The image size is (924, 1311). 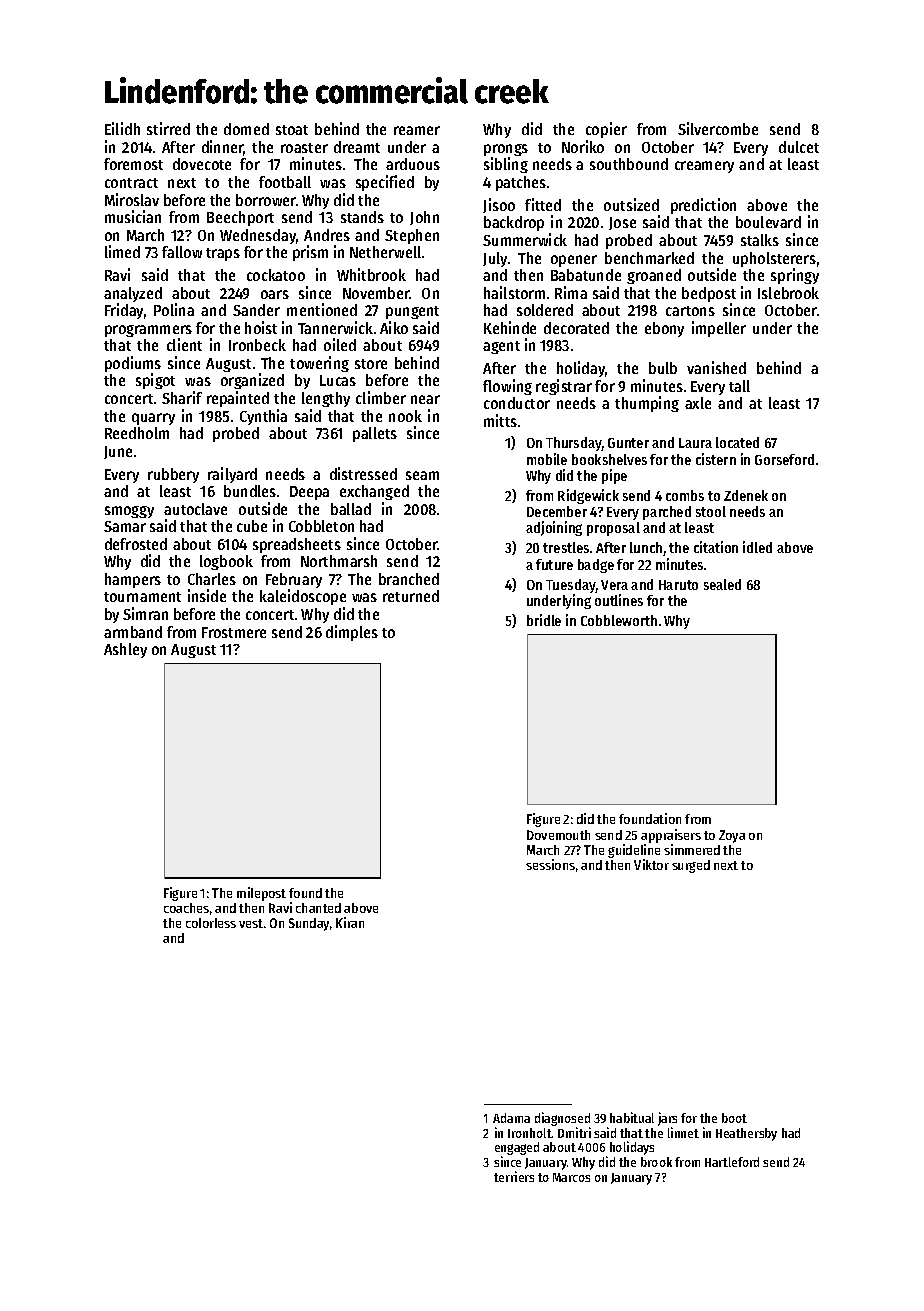 I want to click on Beechport, so click(x=240, y=218).
